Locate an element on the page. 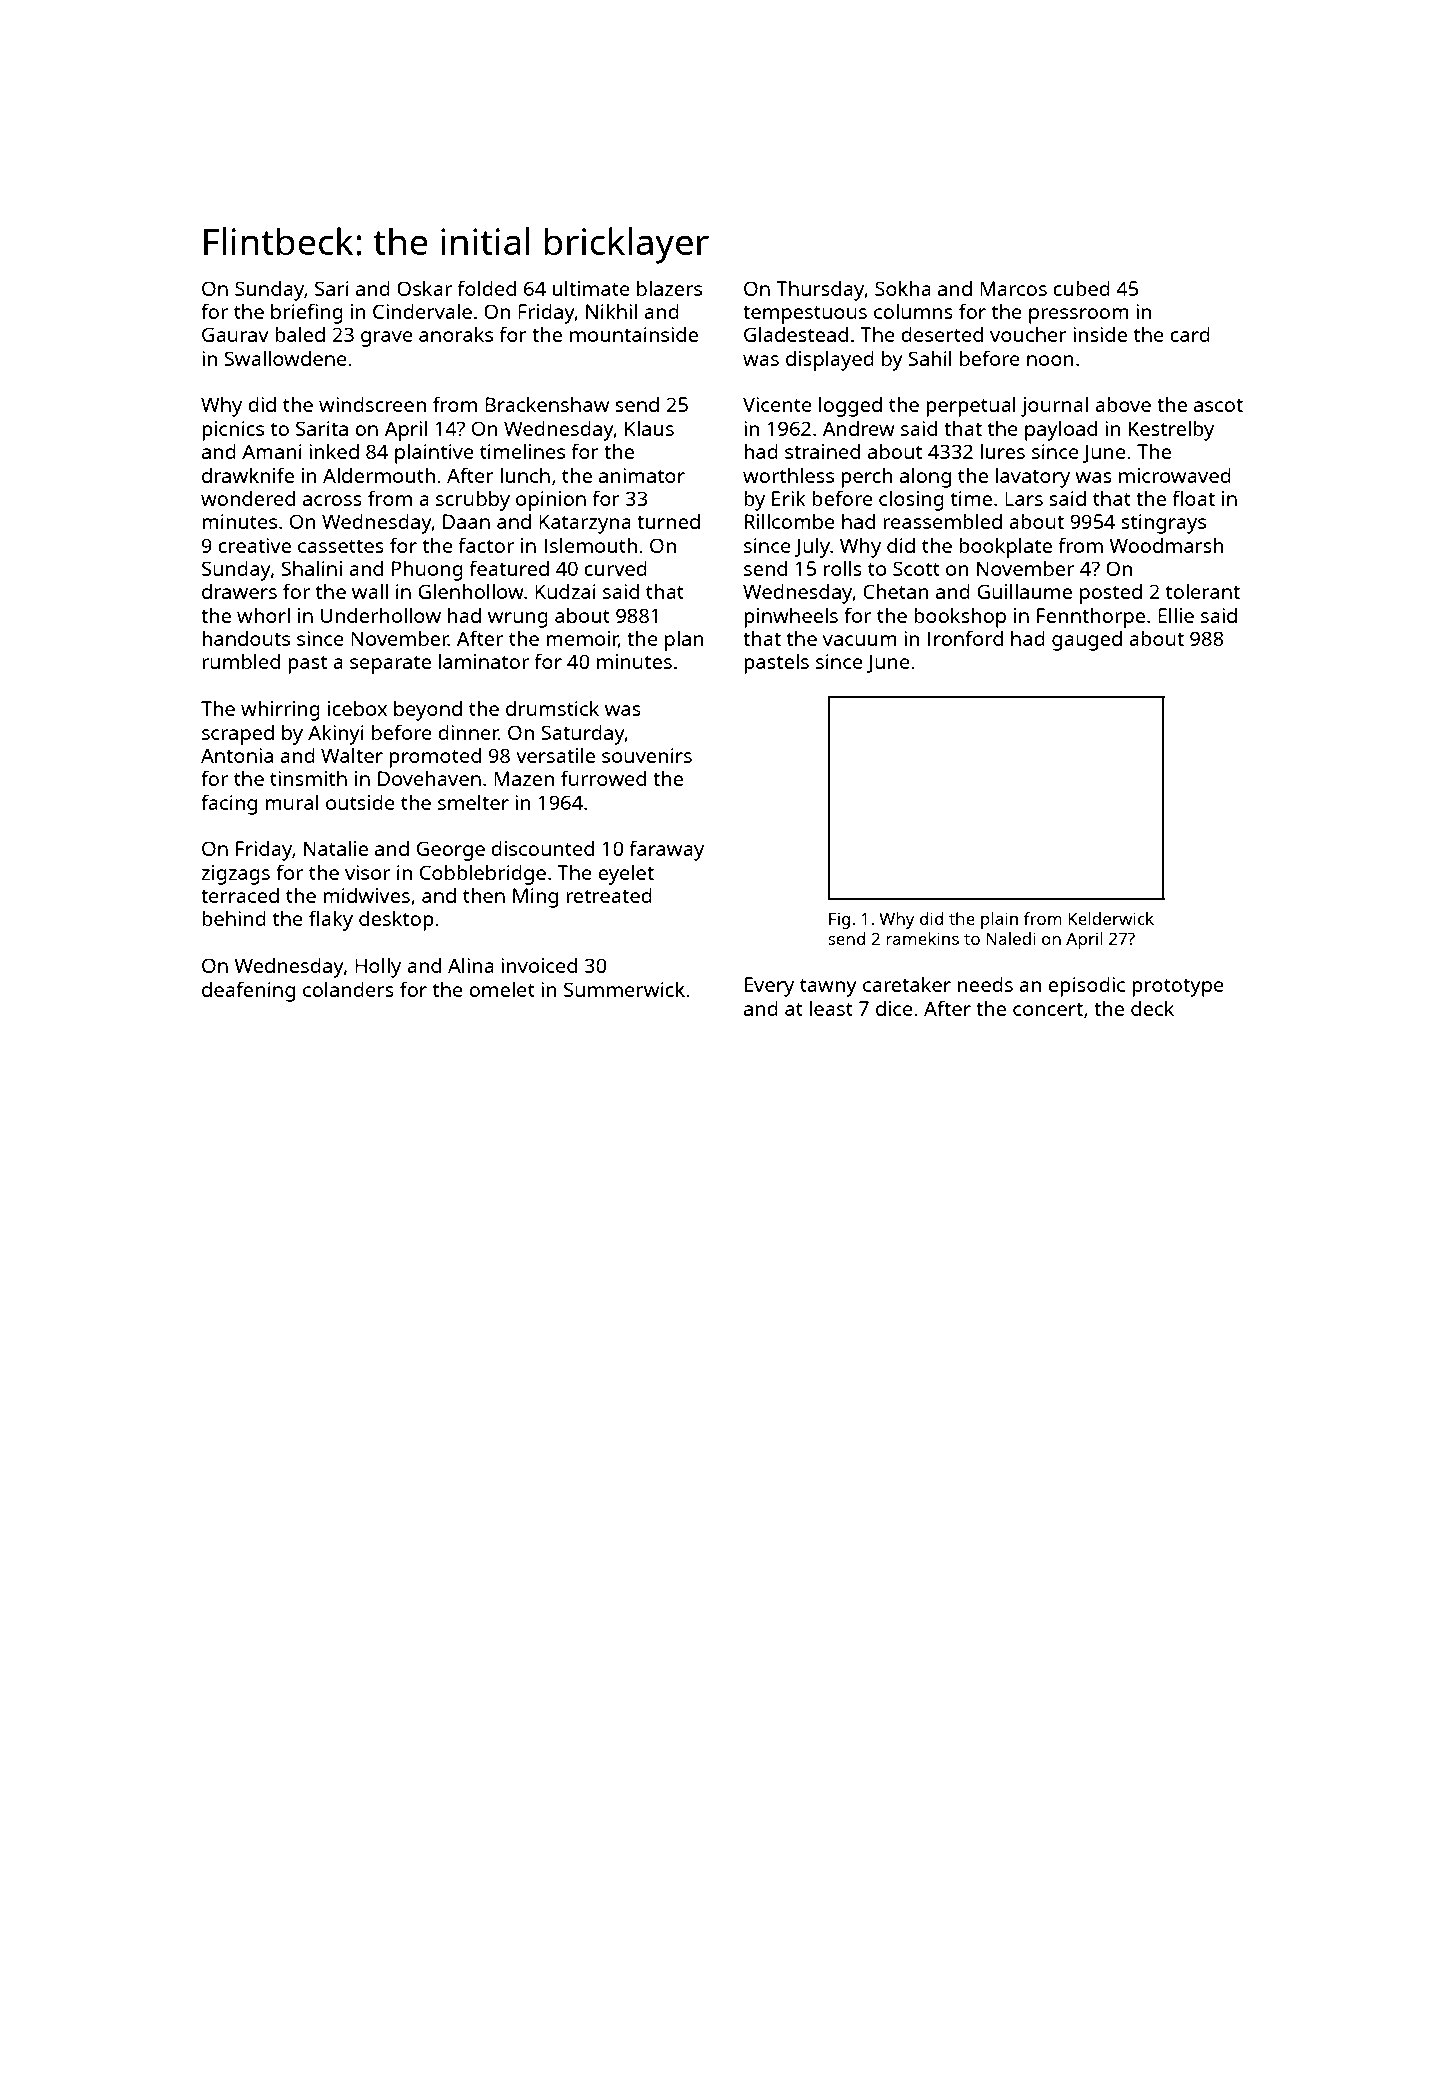  Underhollow is located at coordinates (381, 615).
